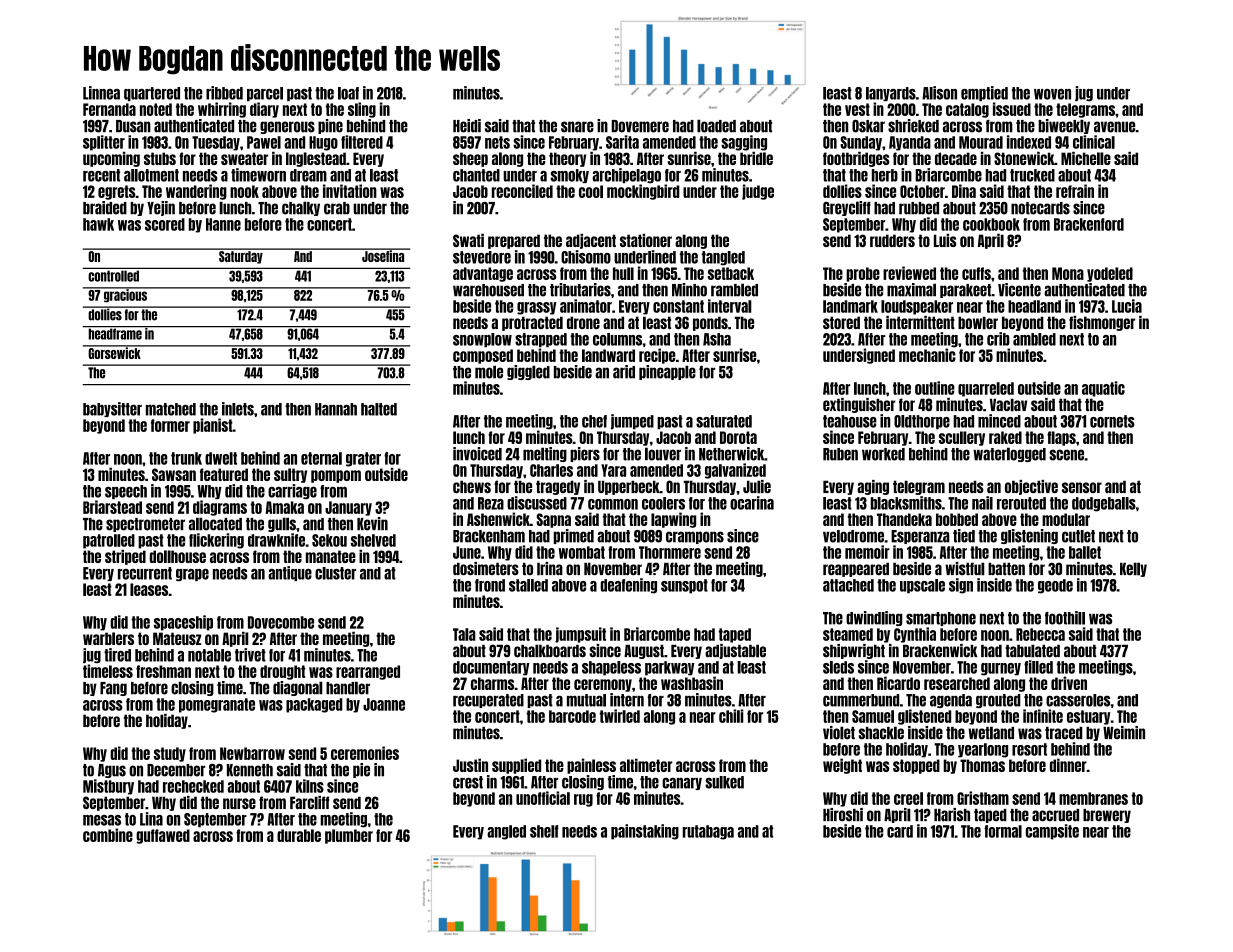 The width and height of the screenshot is (1233, 952). What do you see at coordinates (941, 619) in the screenshot?
I see `smartphone` at bounding box center [941, 619].
